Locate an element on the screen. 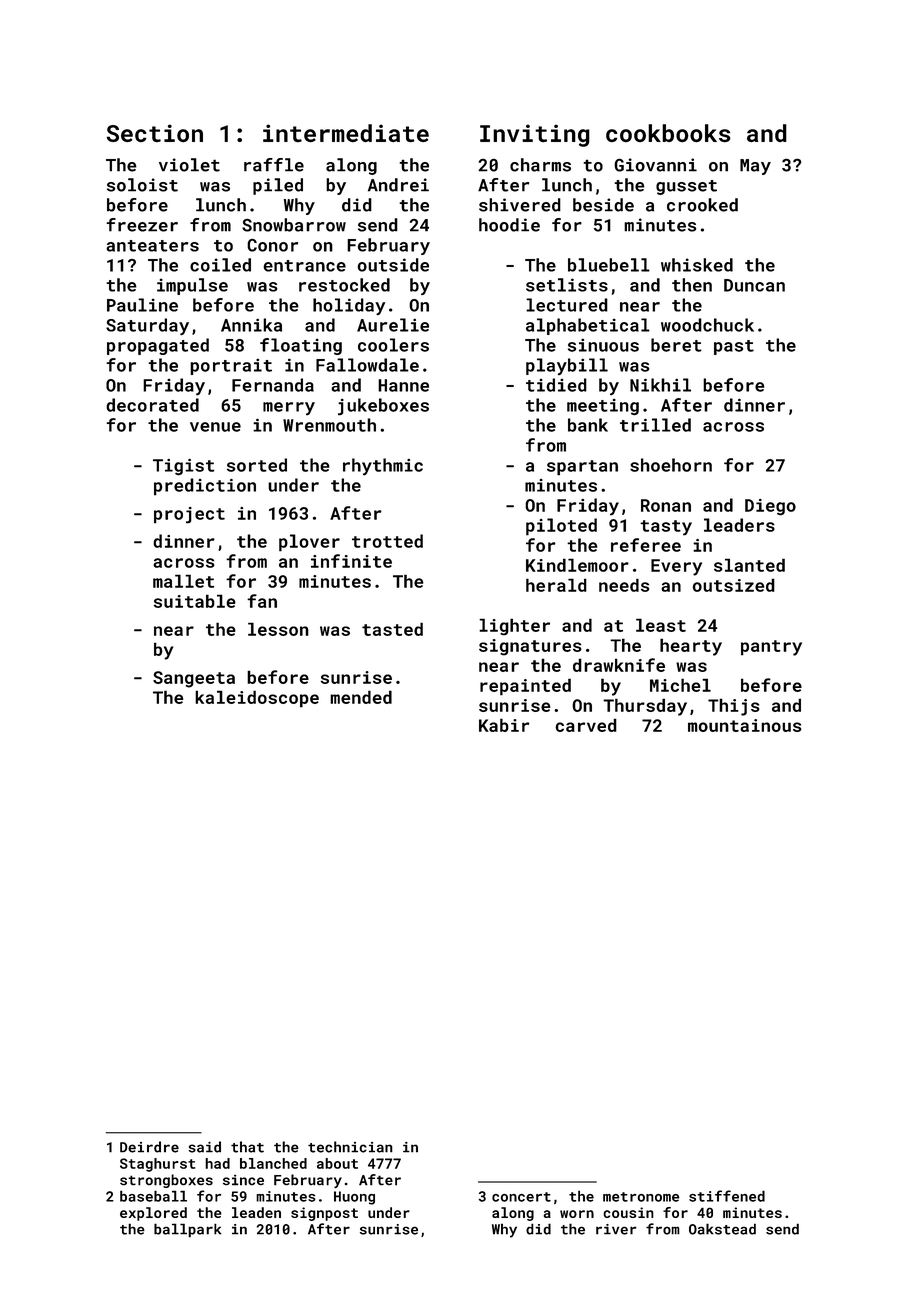 The width and height of the screenshot is (908, 1316). Giovanni is located at coordinates (655, 165).
